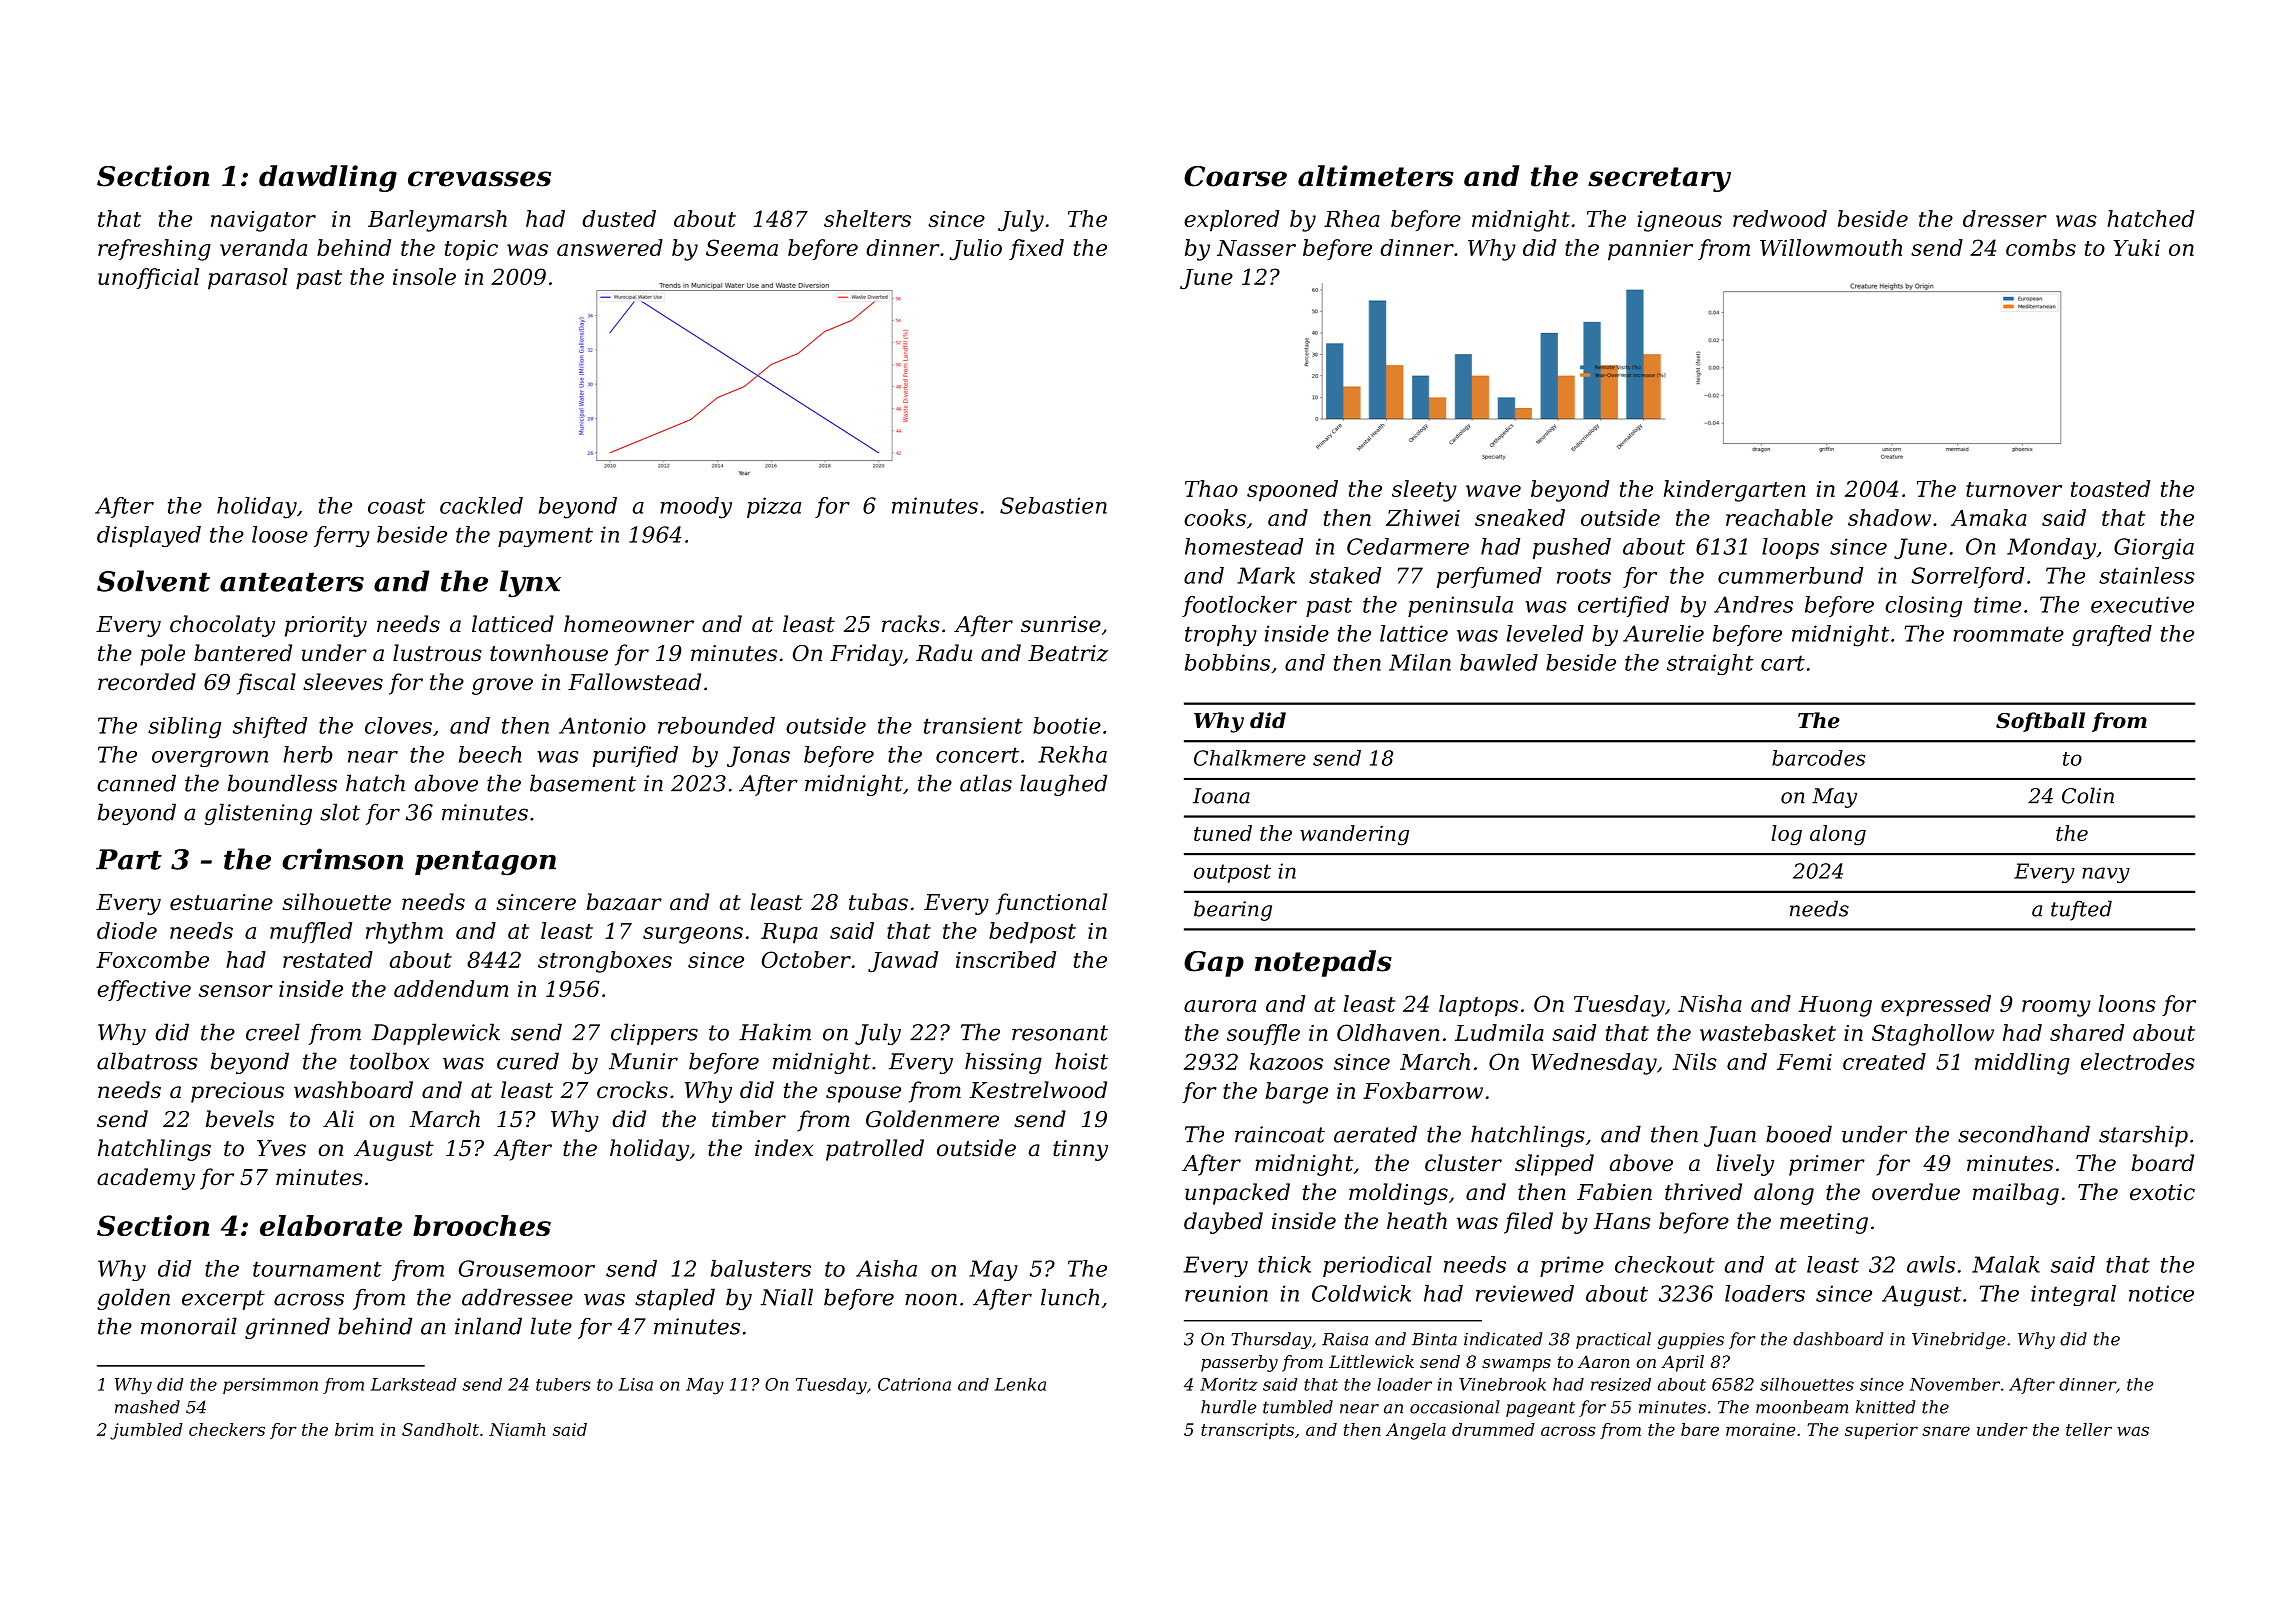 This screenshot has width=2292, height=1620. Describe the element at coordinates (280, 534) in the screenshot. I see `loose` at that location.
